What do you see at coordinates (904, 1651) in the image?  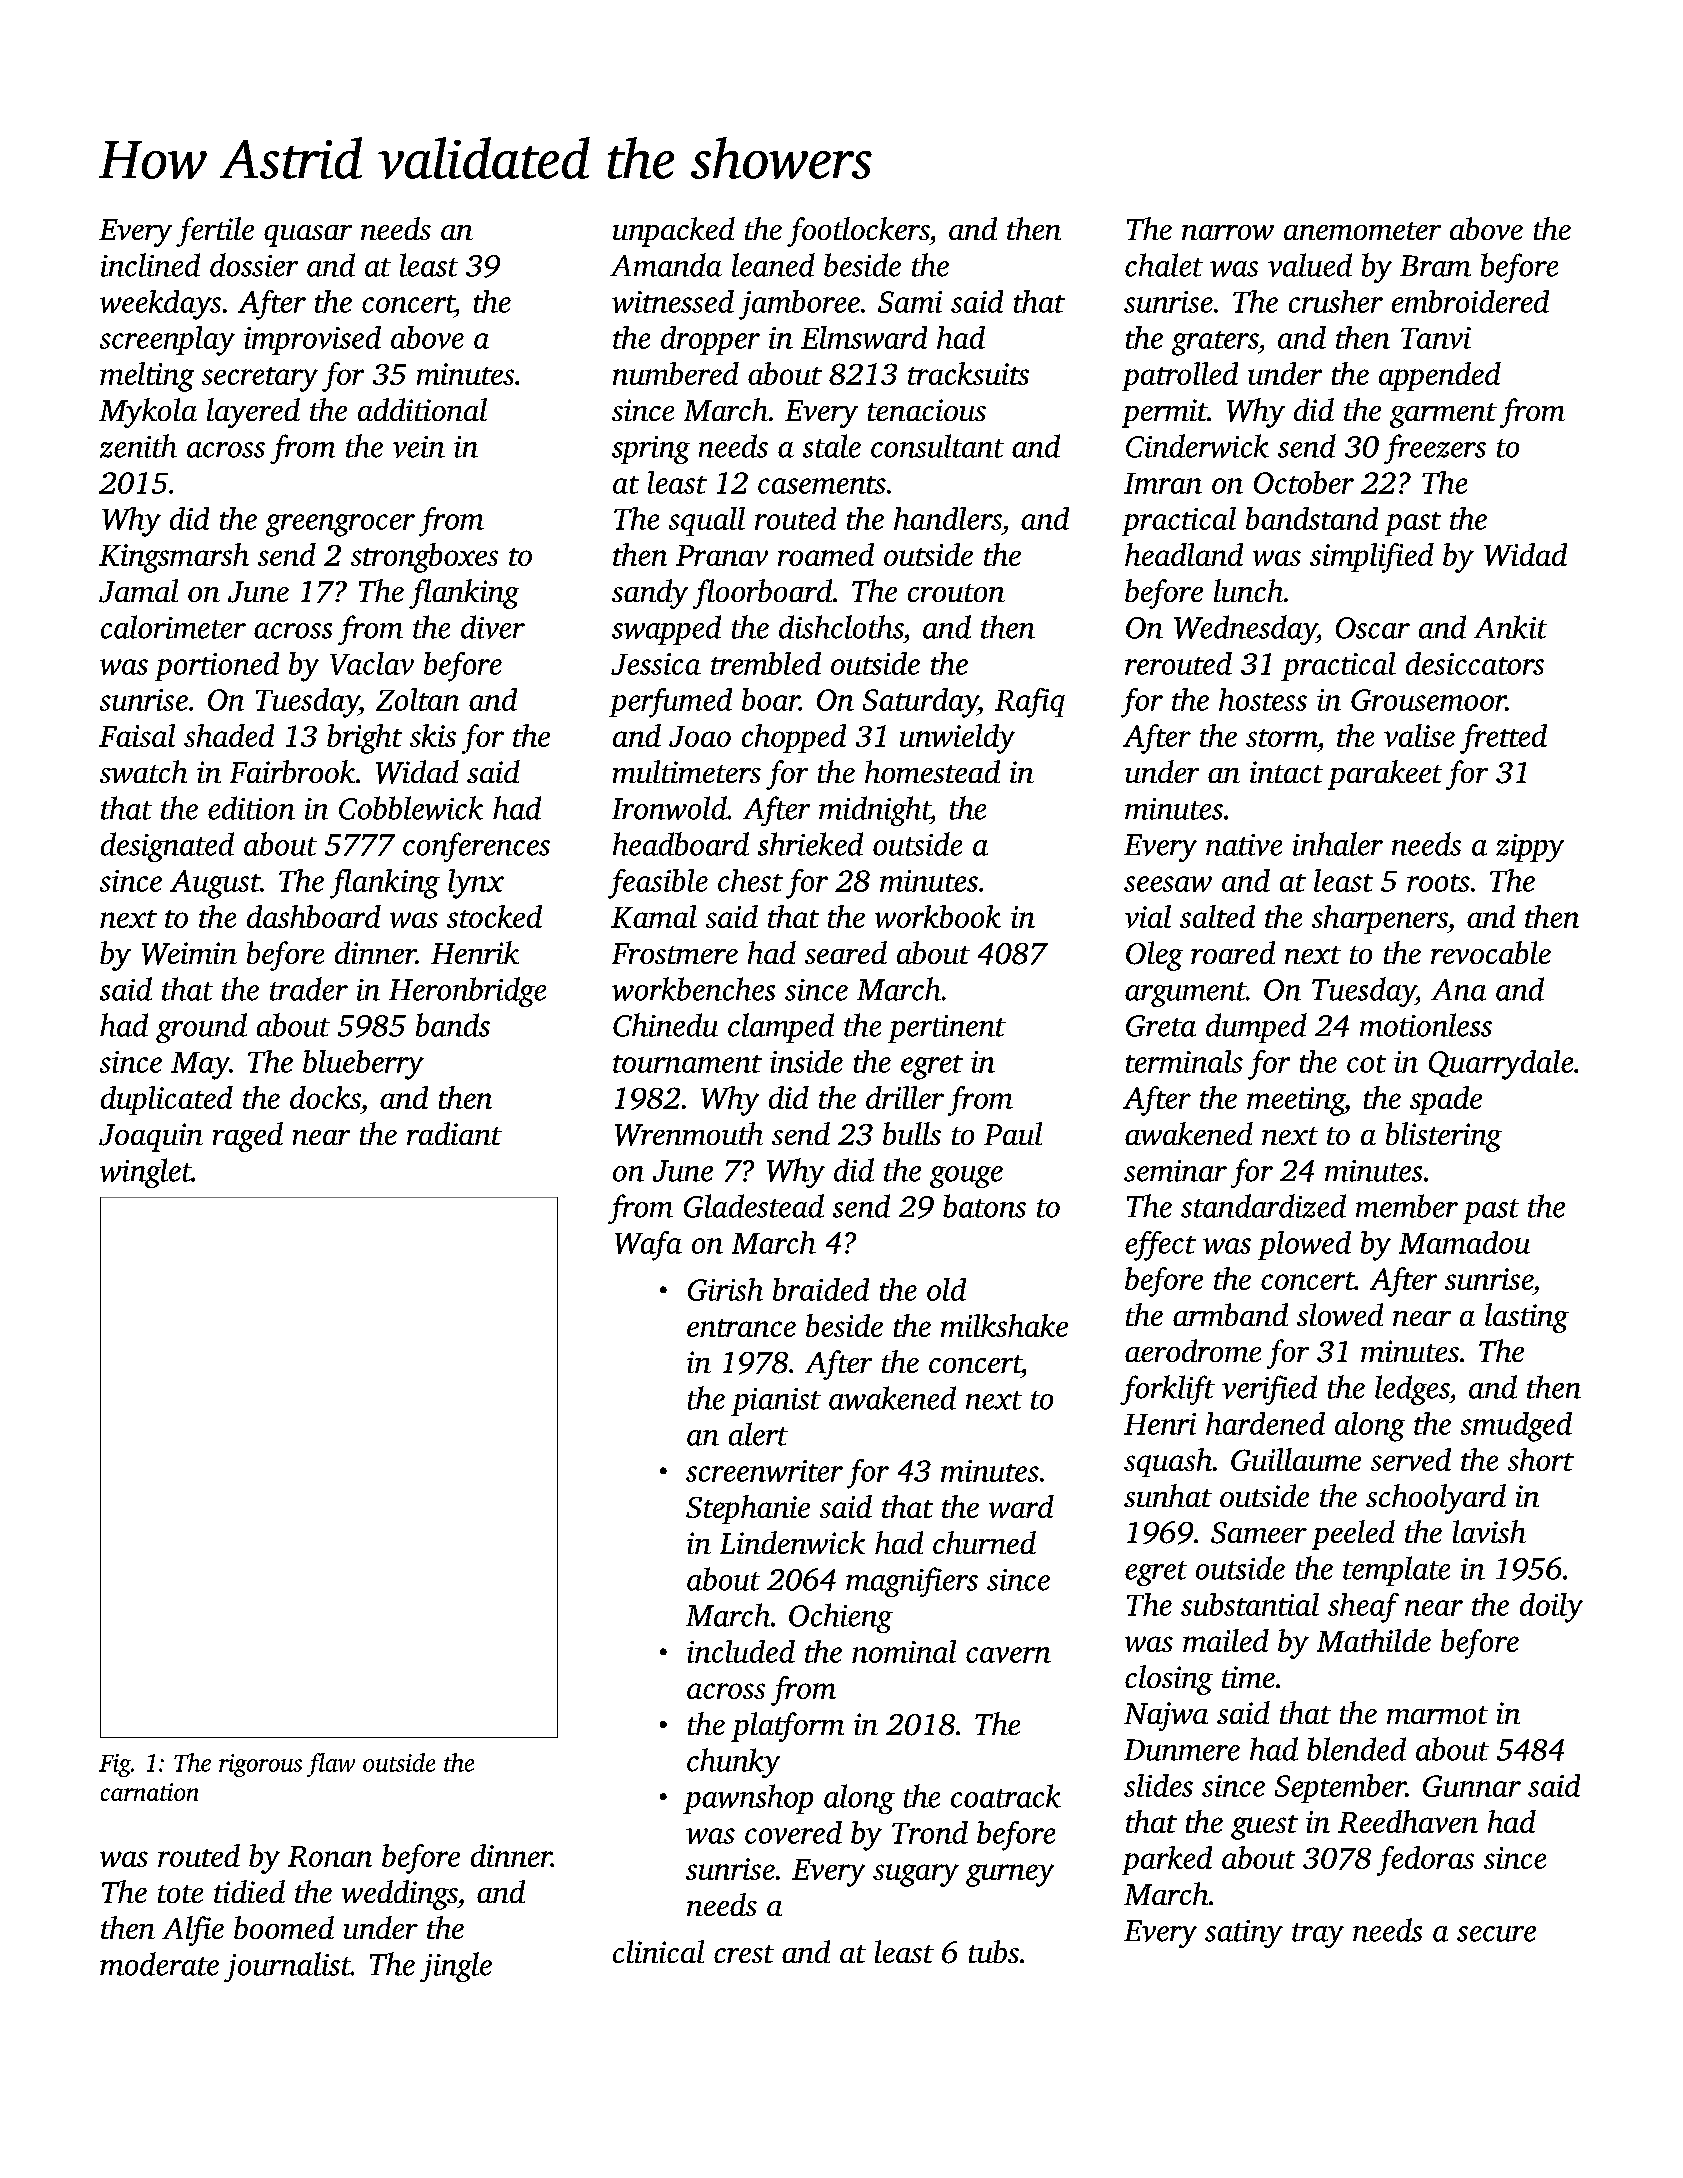 I see `nominal` at bounding box center [904, 1651].
